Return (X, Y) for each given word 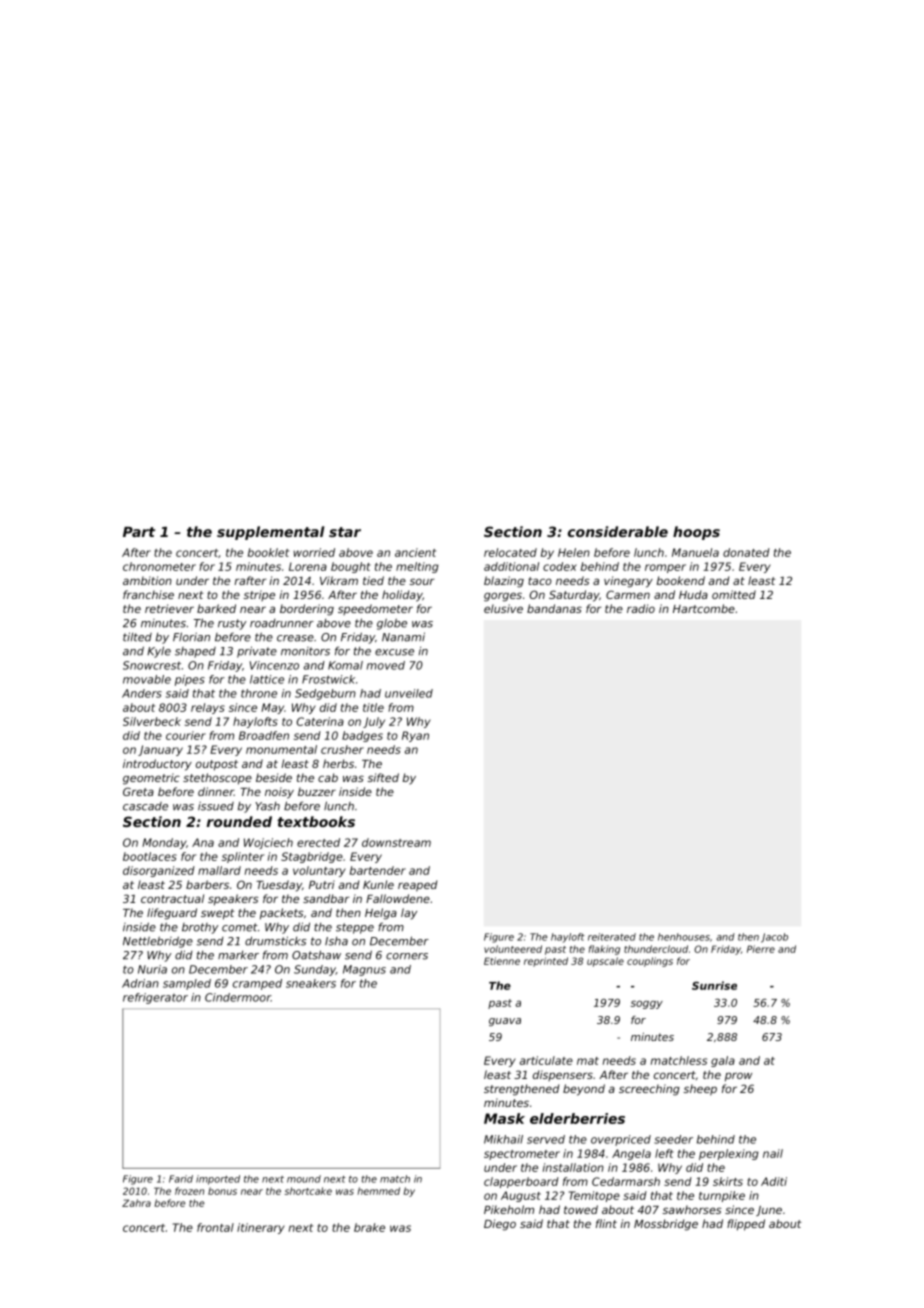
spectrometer (522, 1155)
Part (139, 532)
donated (746, 552)
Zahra (136, 1203)
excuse (394, 652)
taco (540, 581)
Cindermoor (238, 997)
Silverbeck (152, 721)
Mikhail (503, 1139)
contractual (172, 898)
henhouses (684, 937)
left (664, 1153)
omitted (734, 594)
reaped (417, 886)
